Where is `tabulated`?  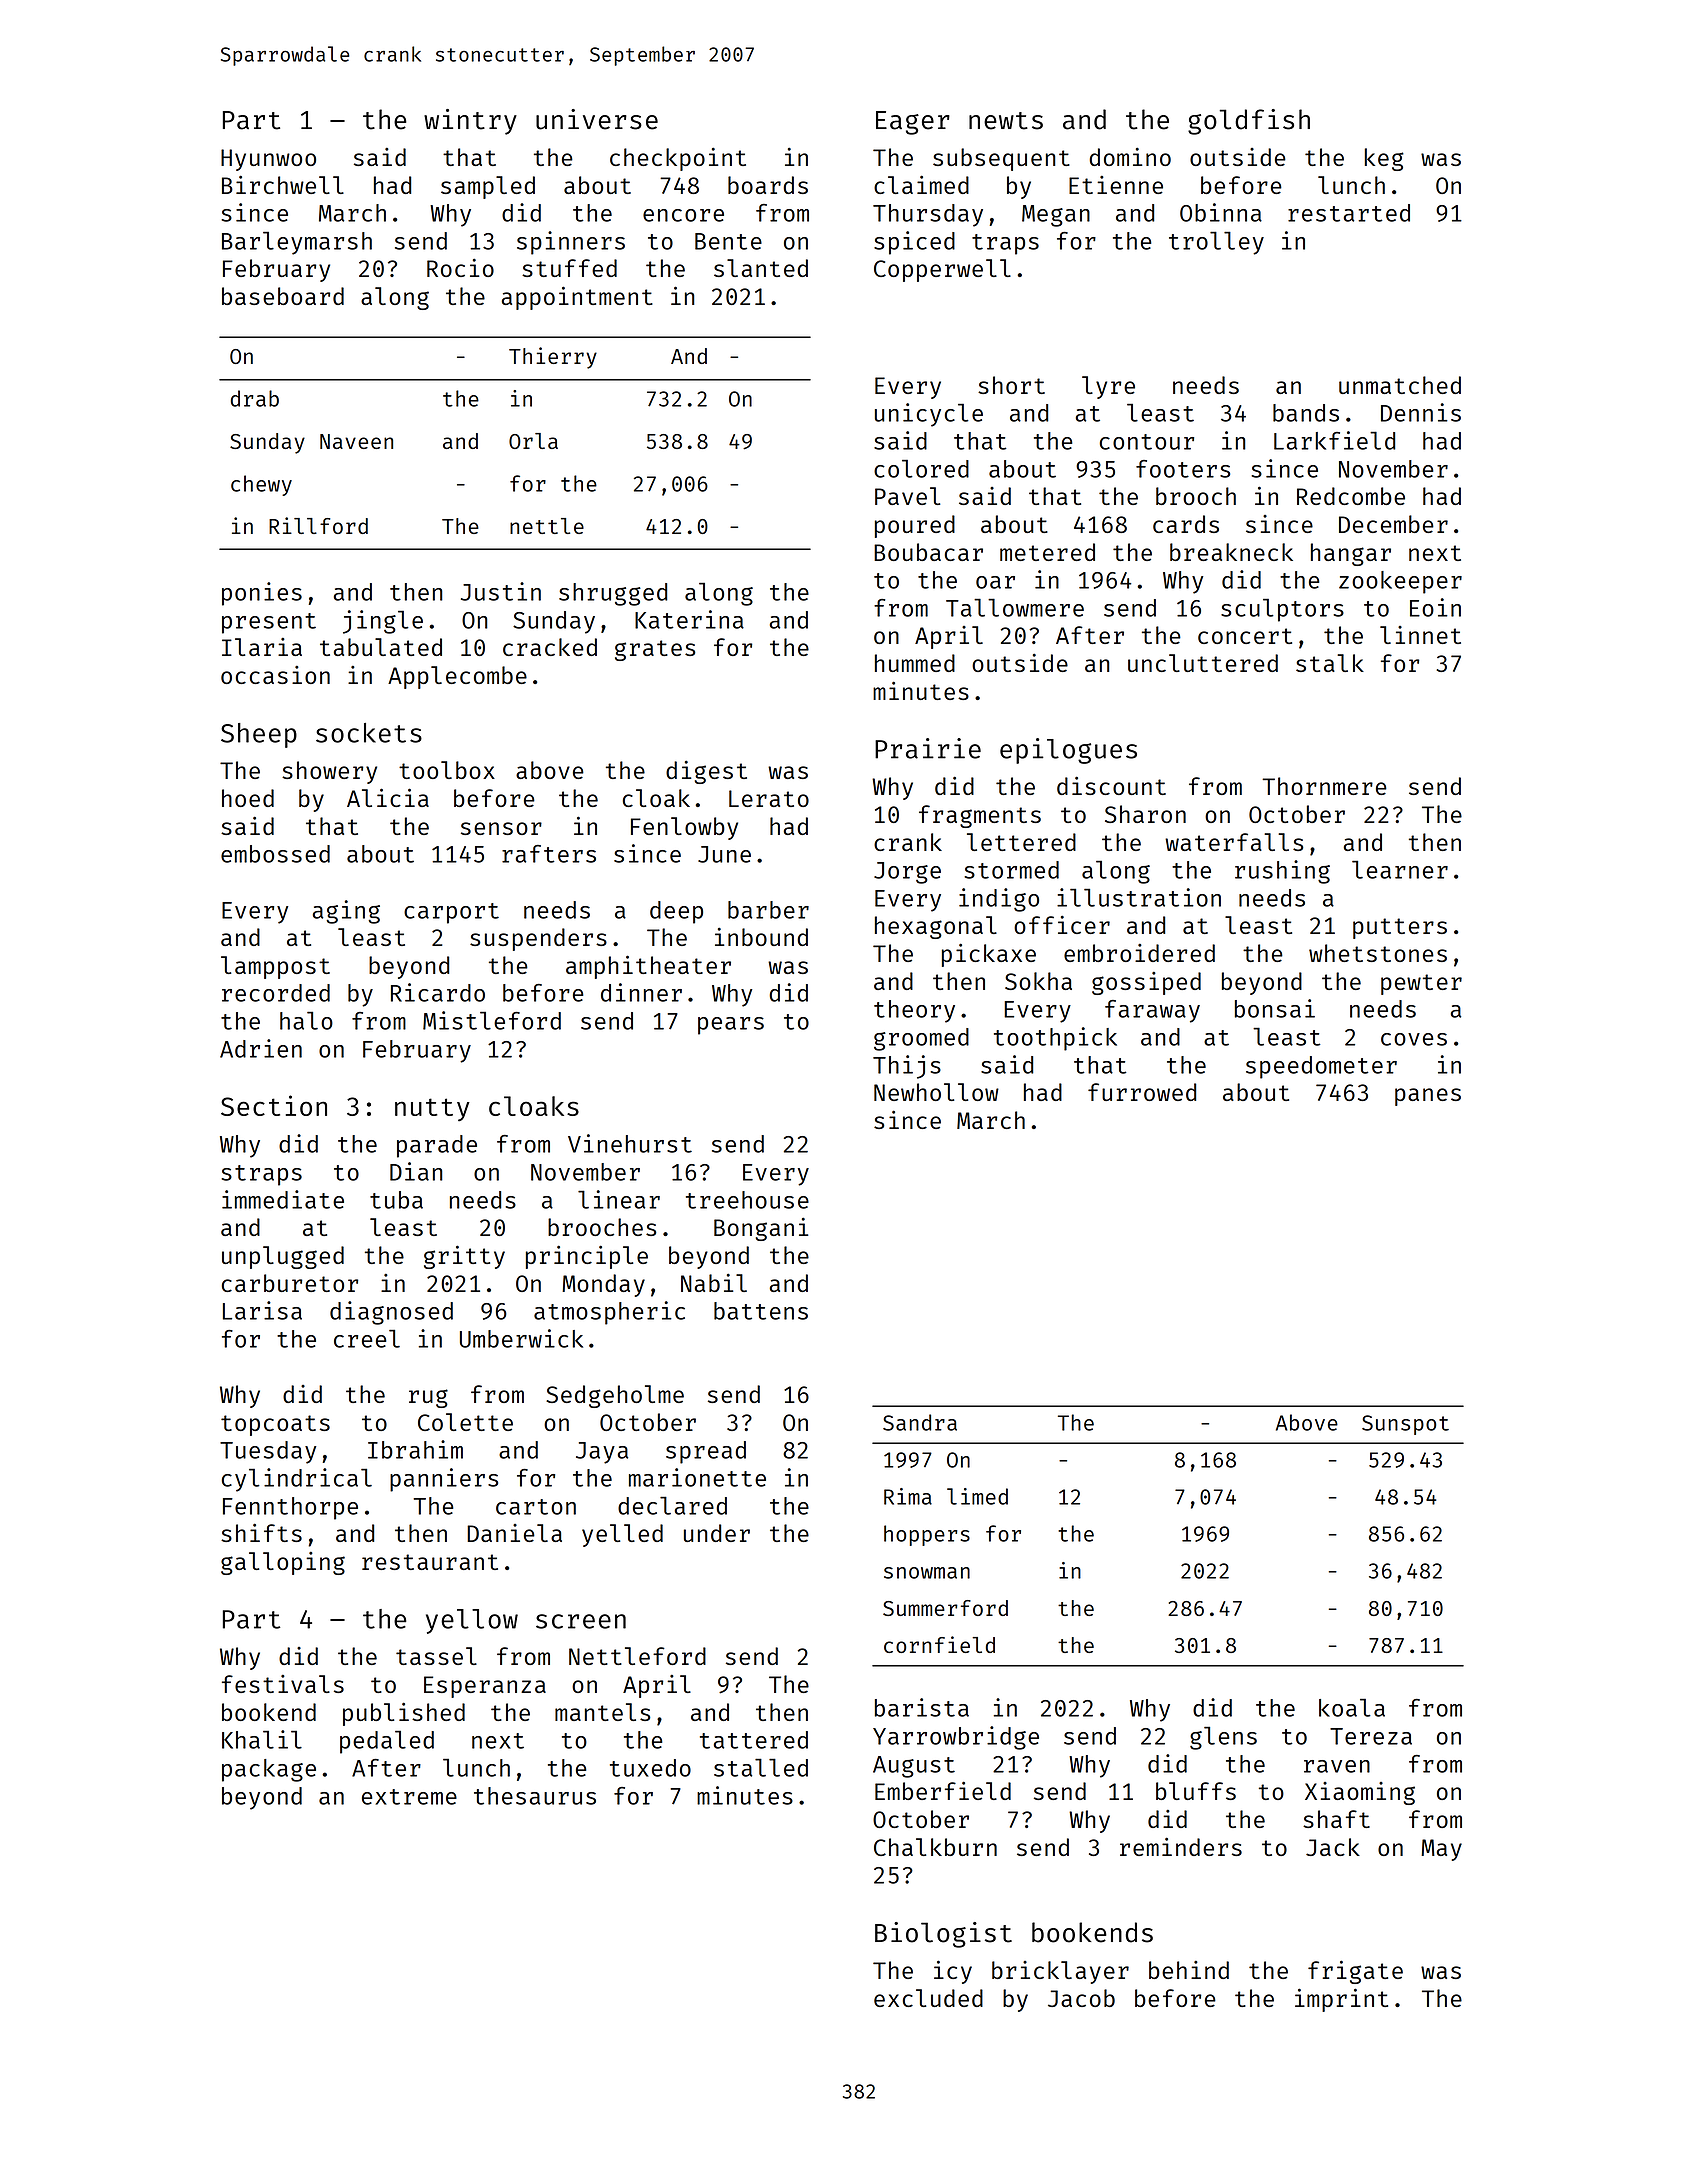
tabulated is located at coordinates (381, 647).
